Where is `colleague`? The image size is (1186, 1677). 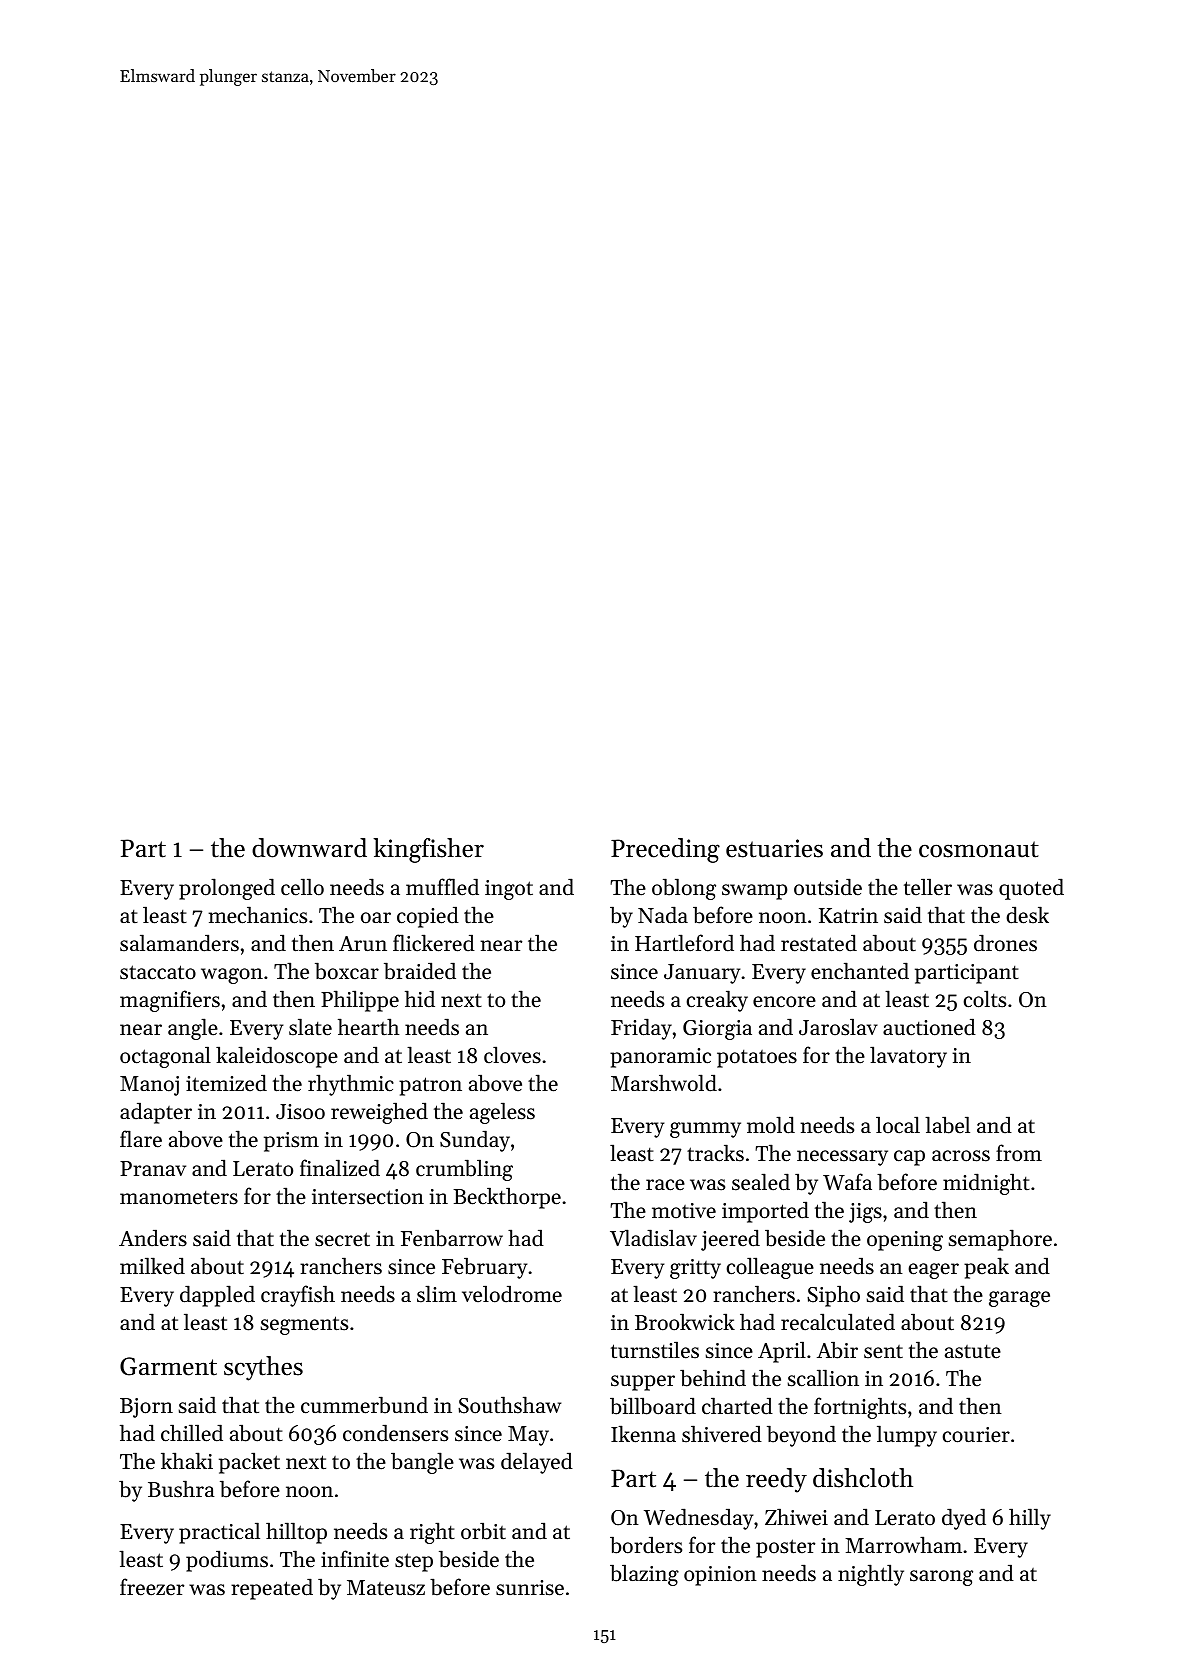 colleague is located at coordinates (770, 1268).
